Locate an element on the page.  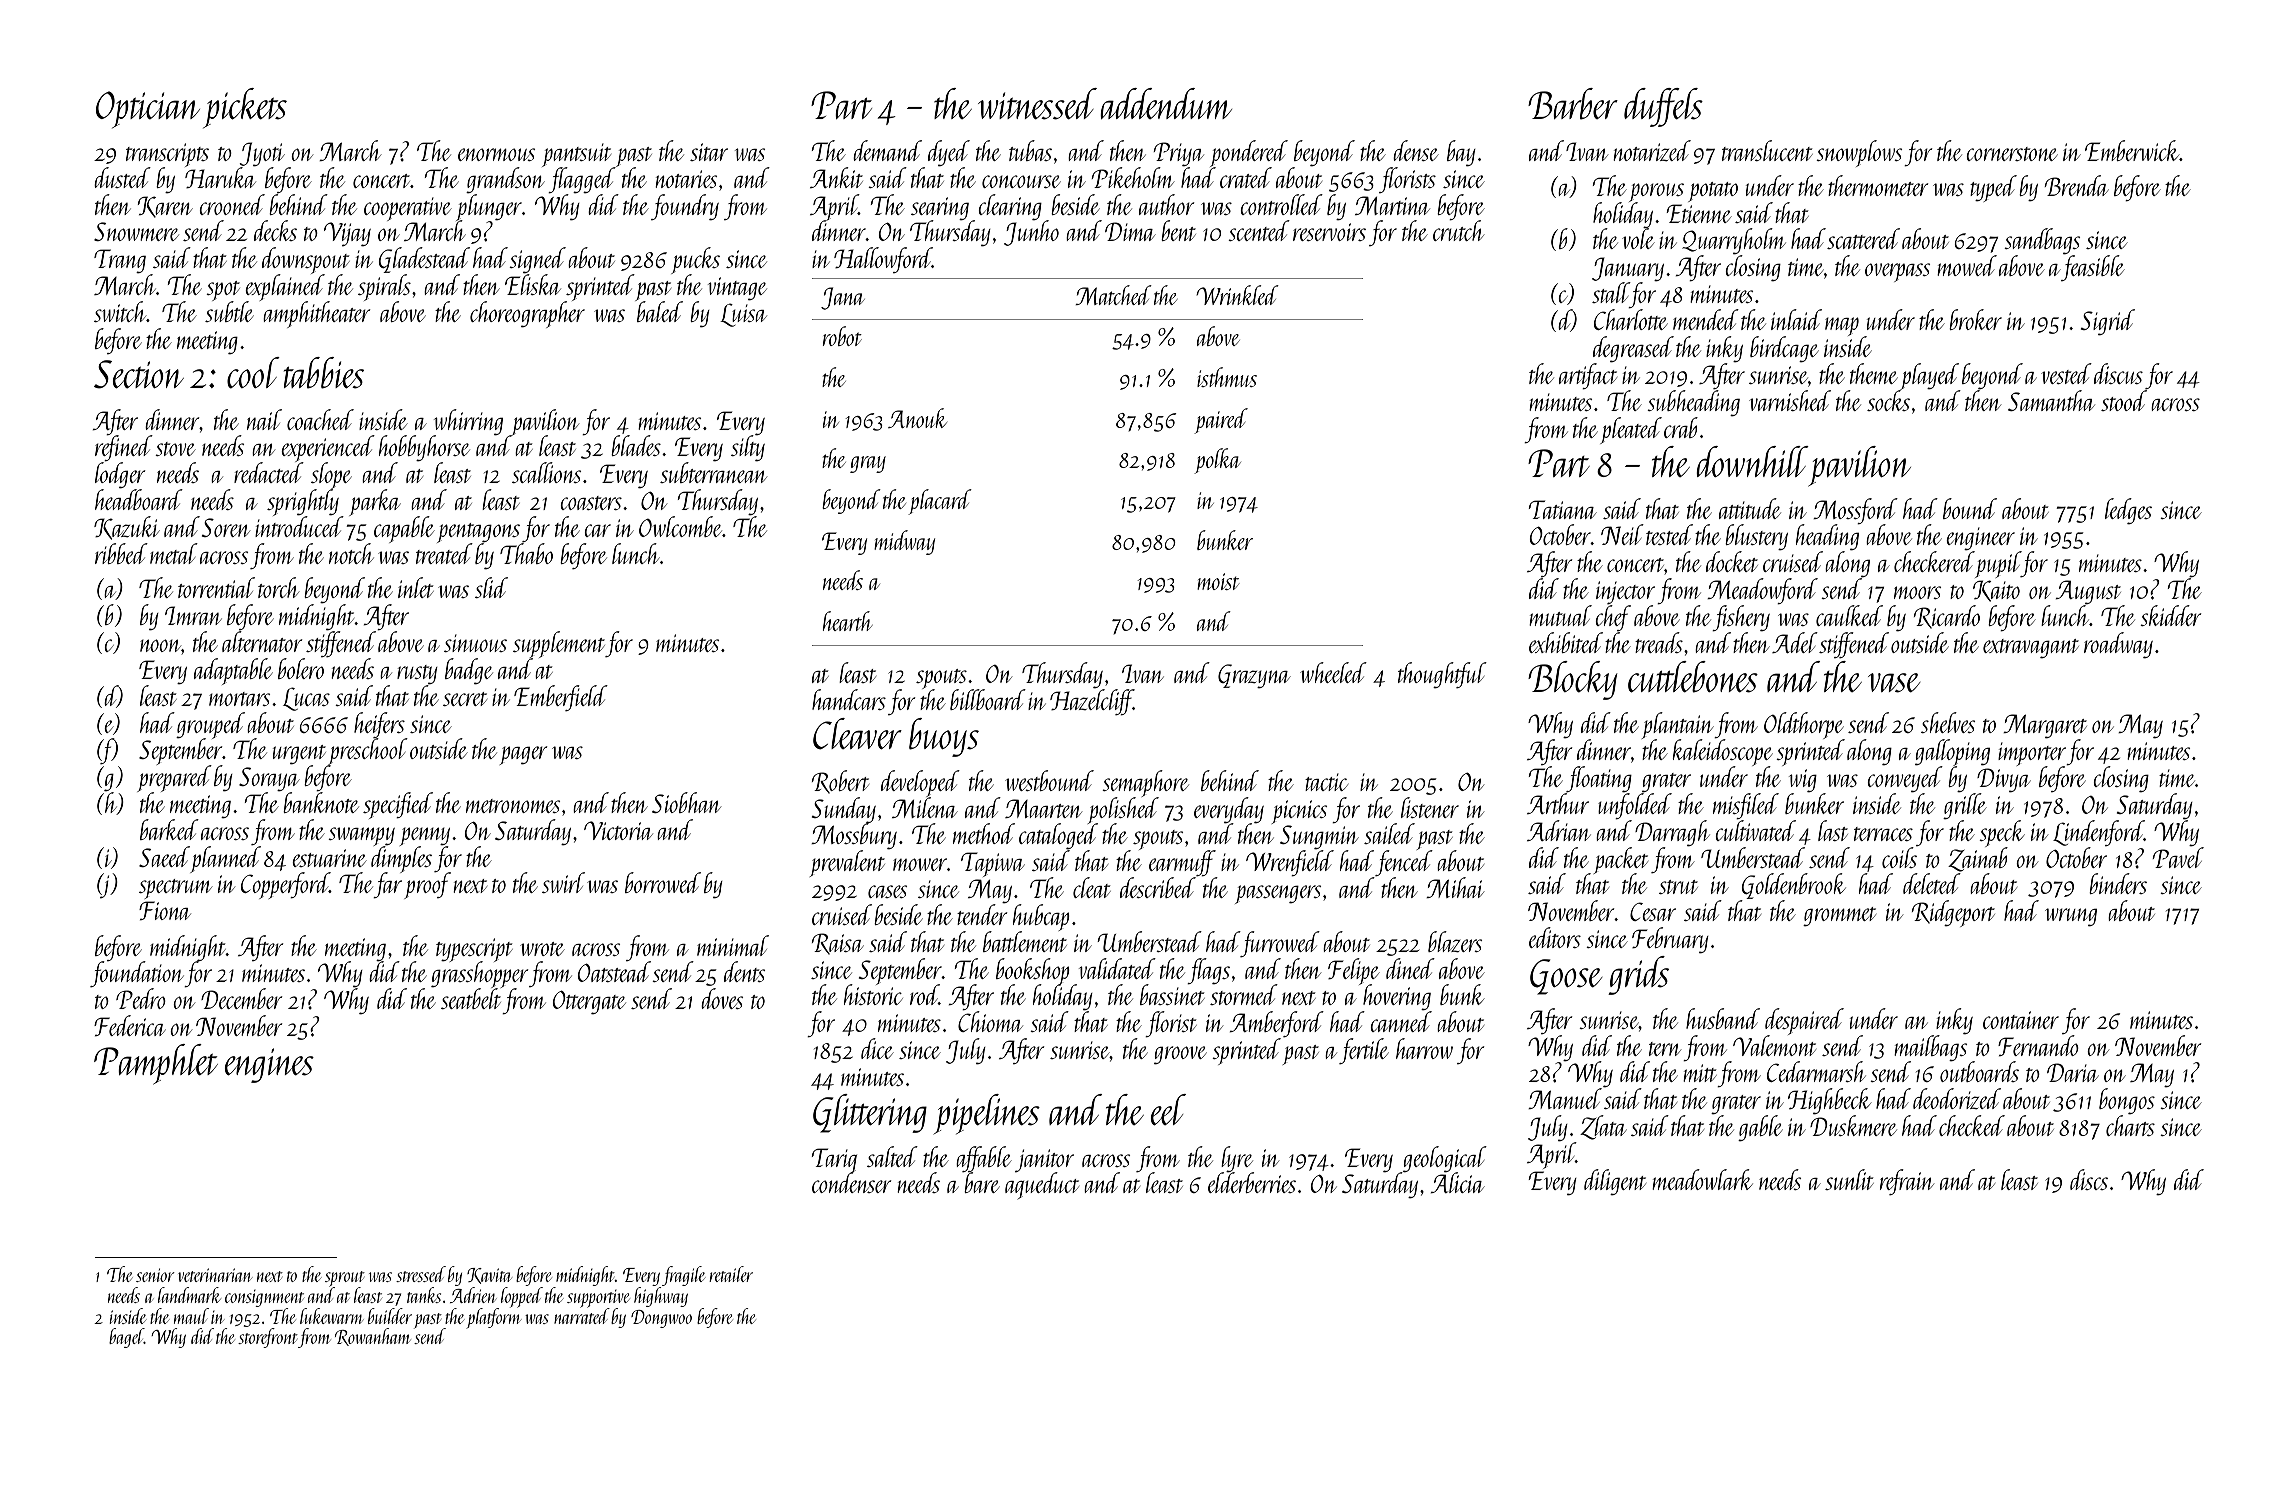
transcripts is located at coordinates (167, 155).
